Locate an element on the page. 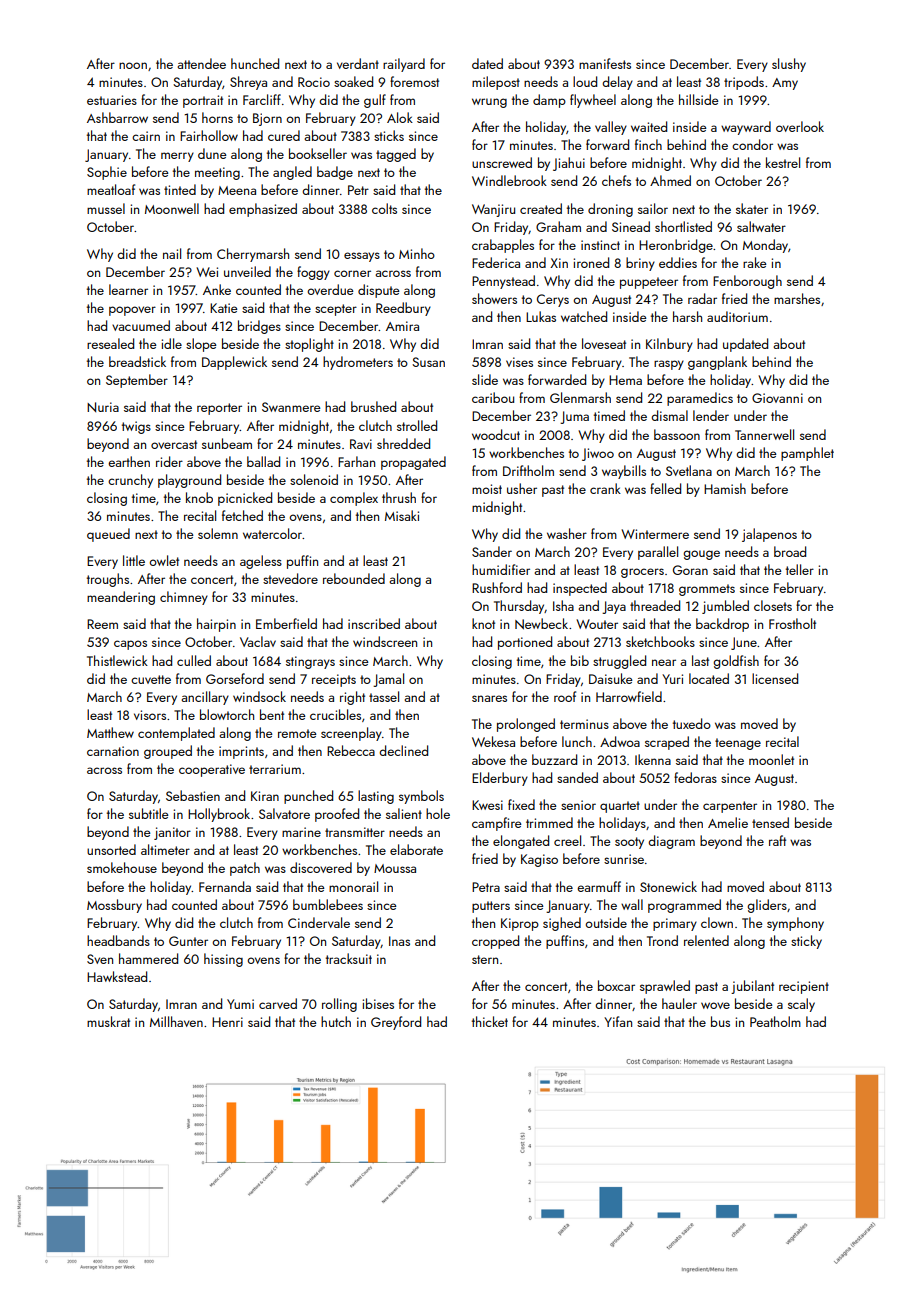 This document has height=1308, width=924. Gorseford is located at coordinates (235, 678).
